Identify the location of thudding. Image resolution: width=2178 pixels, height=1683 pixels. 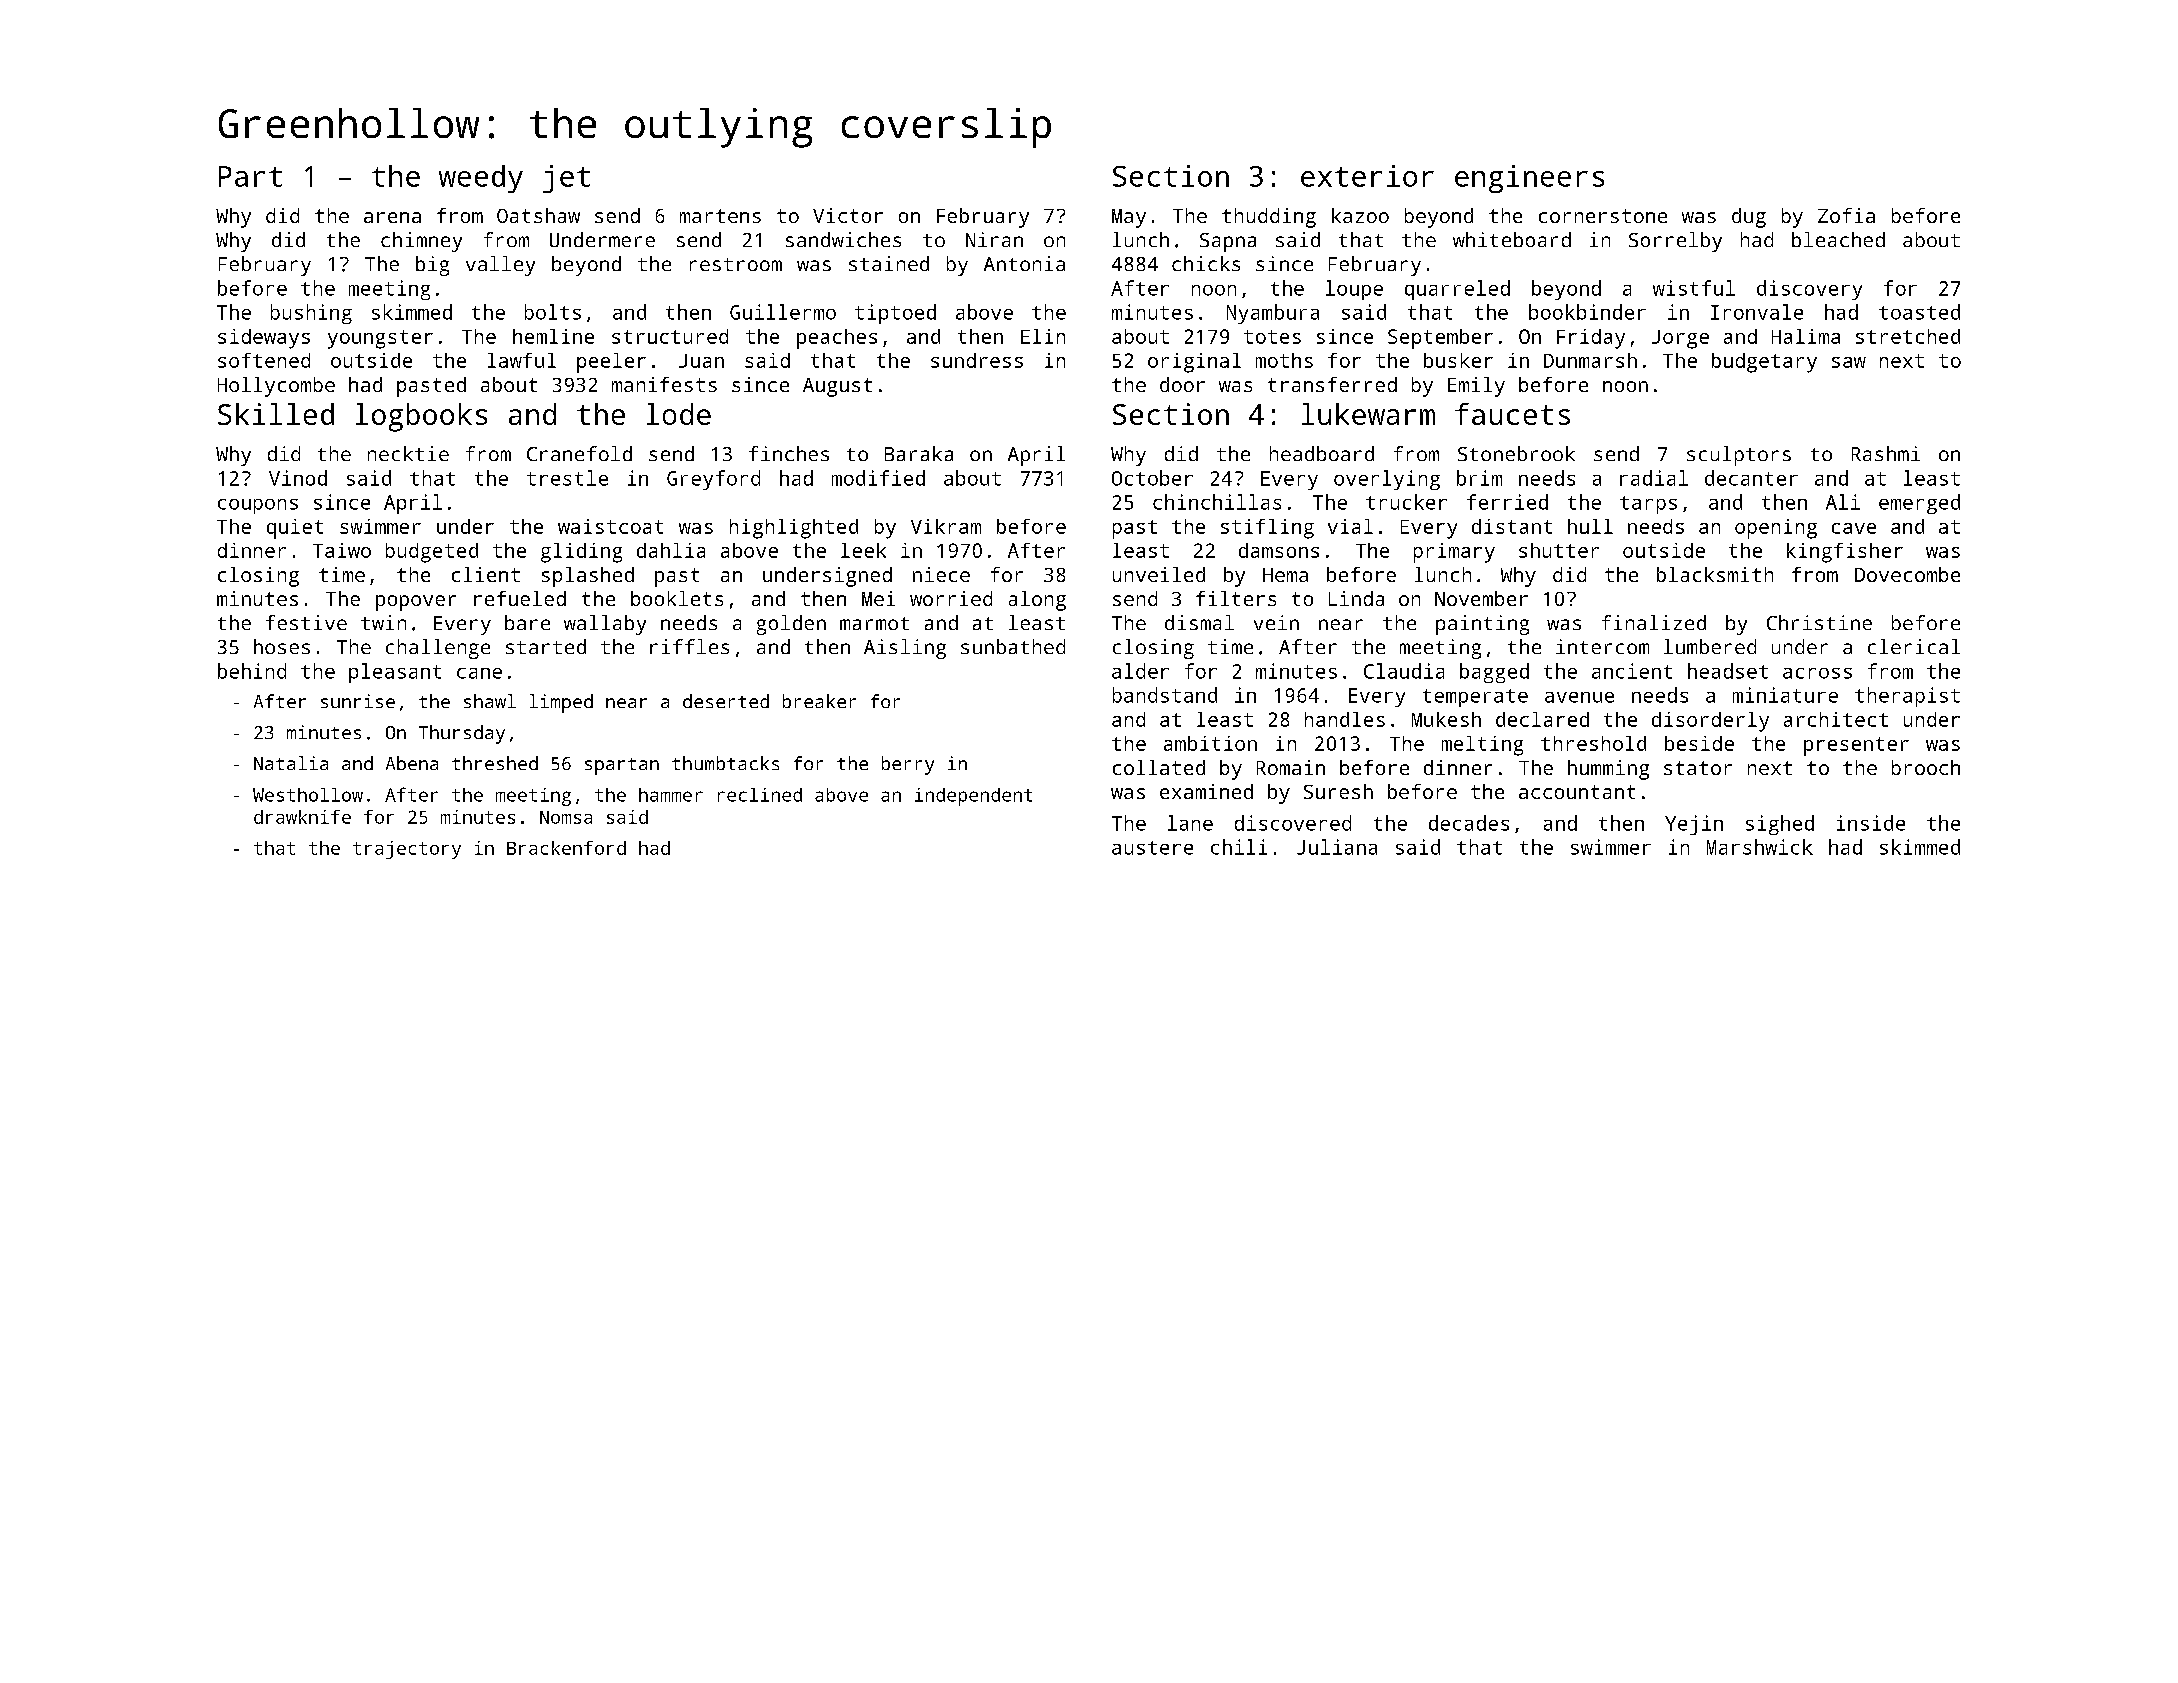
(1269, 218).
